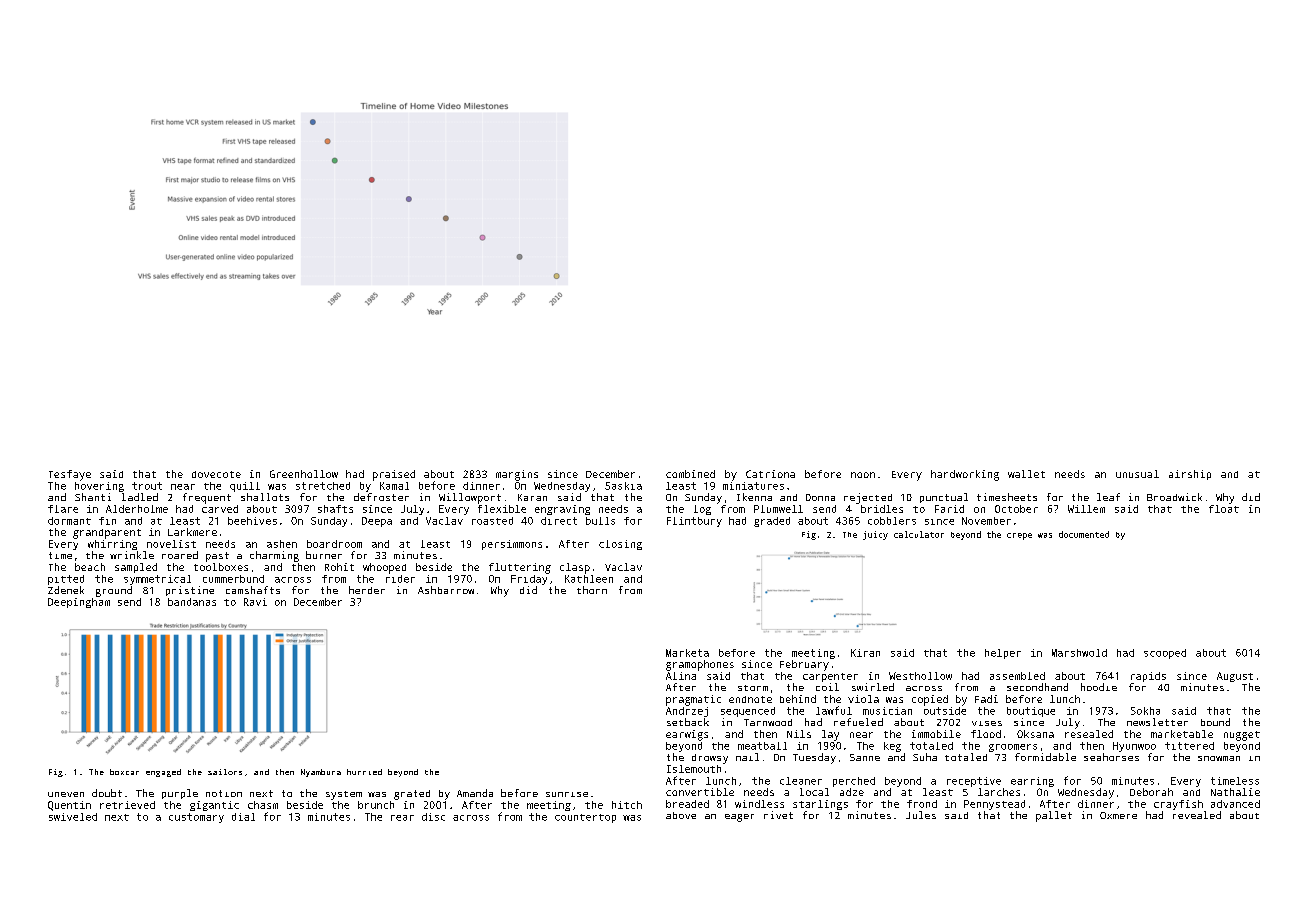 The image size is (1308, 924). Describe the element at coordinates (263, 805) in the screenshot. I see `chasm` at that location.
